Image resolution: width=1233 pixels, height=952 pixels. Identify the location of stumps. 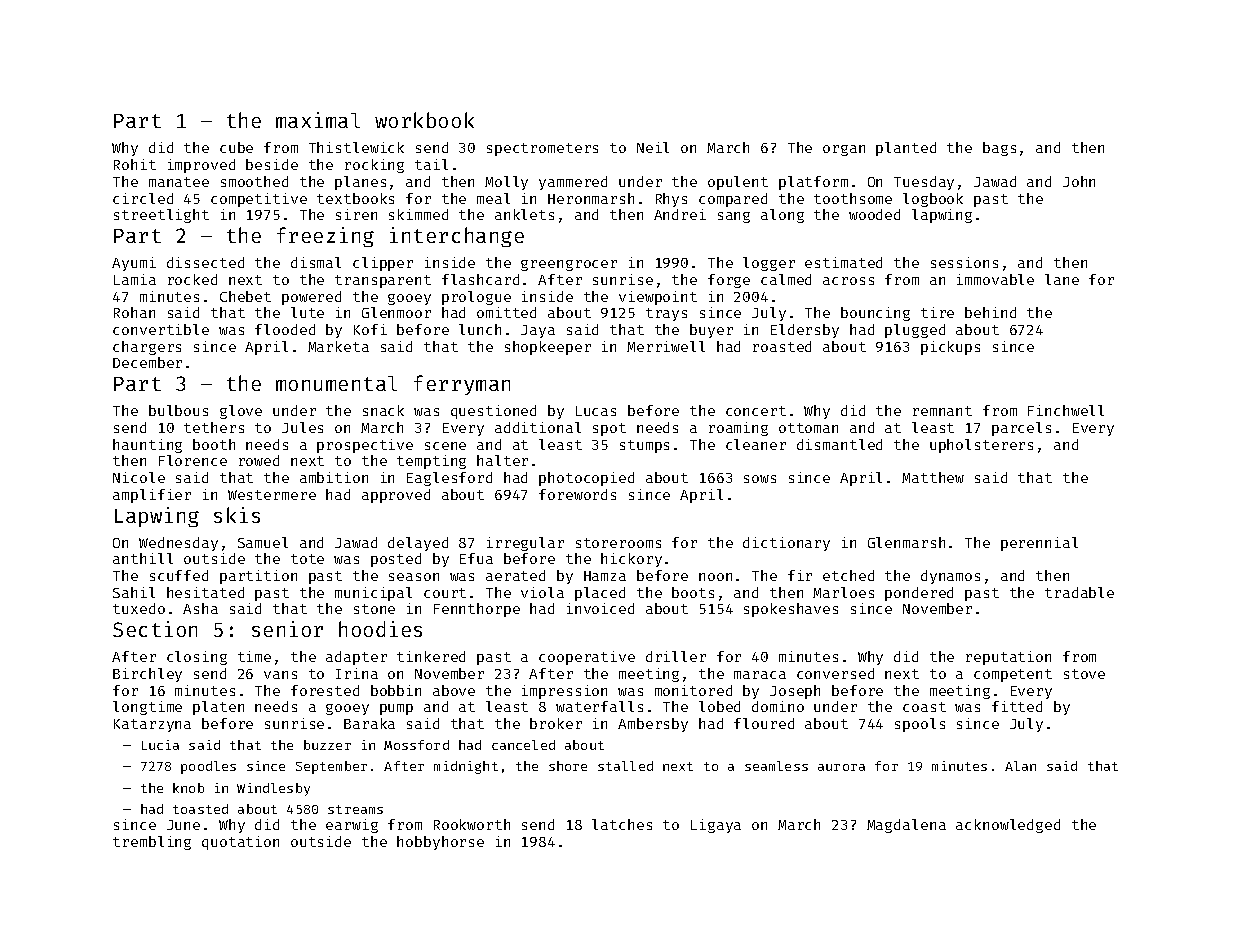
(644, 446).
